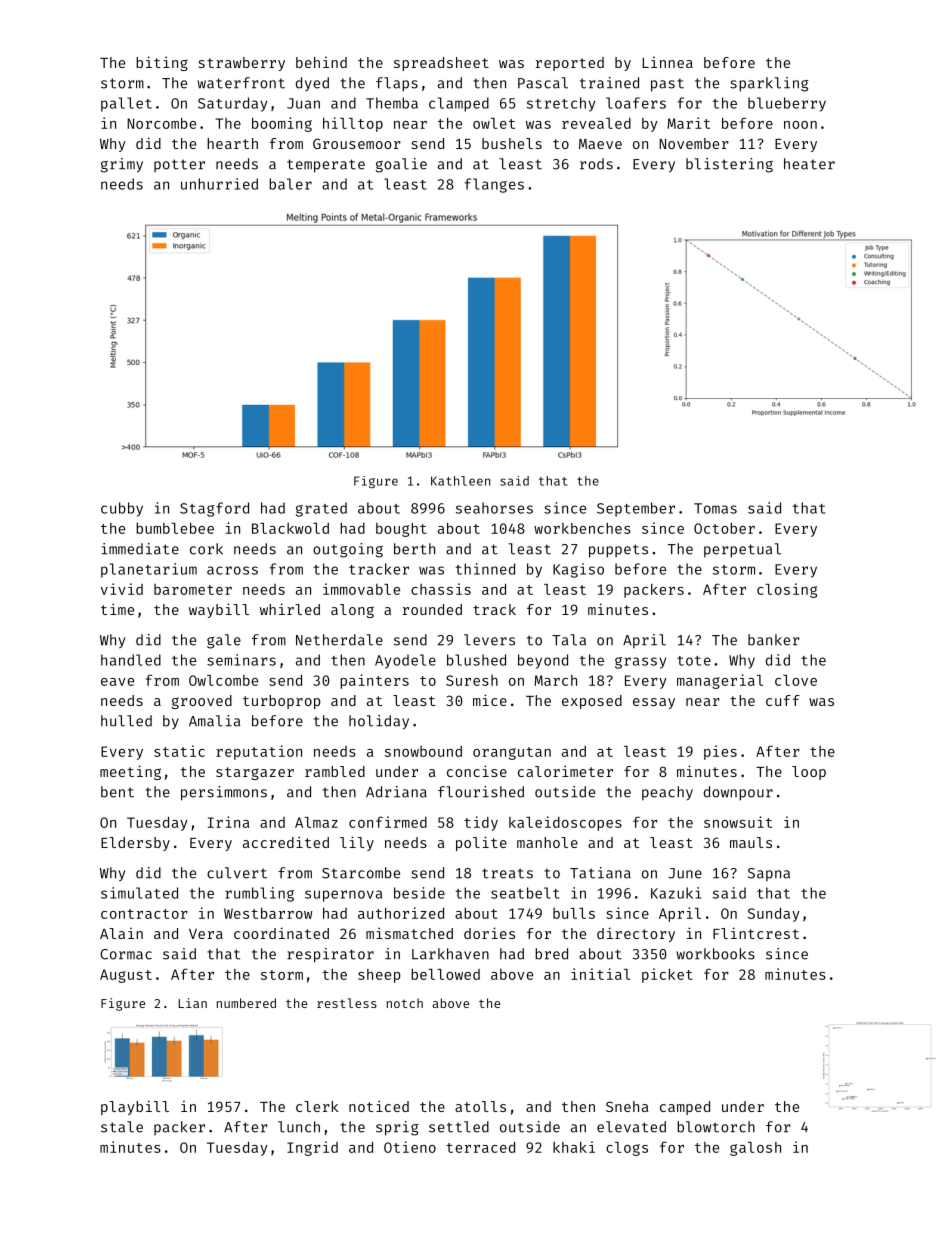 The image size is (952, 1233). I want to click on baler, so click(290, 184).
